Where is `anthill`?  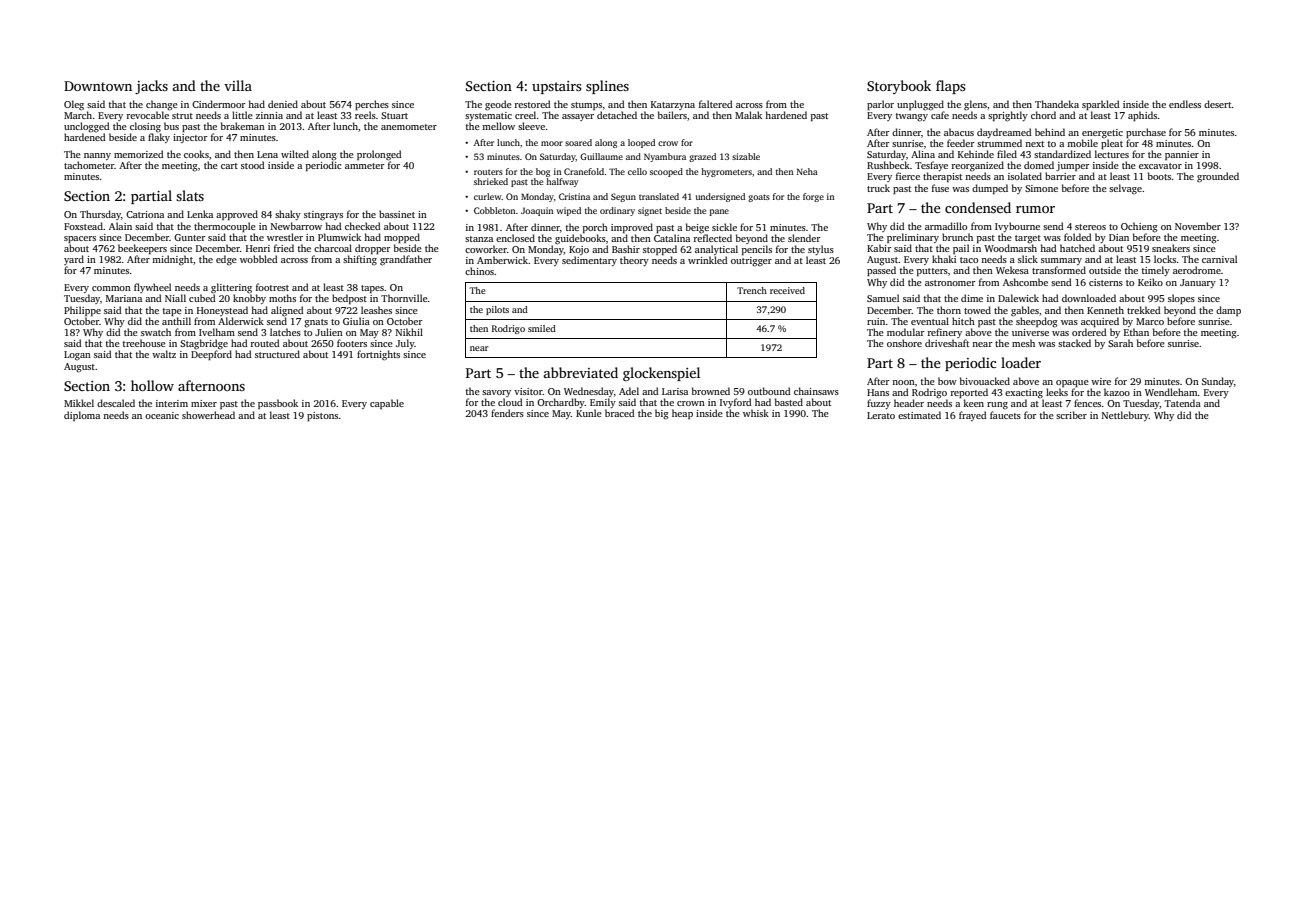 anthill is located at coordinates (176, 321).
